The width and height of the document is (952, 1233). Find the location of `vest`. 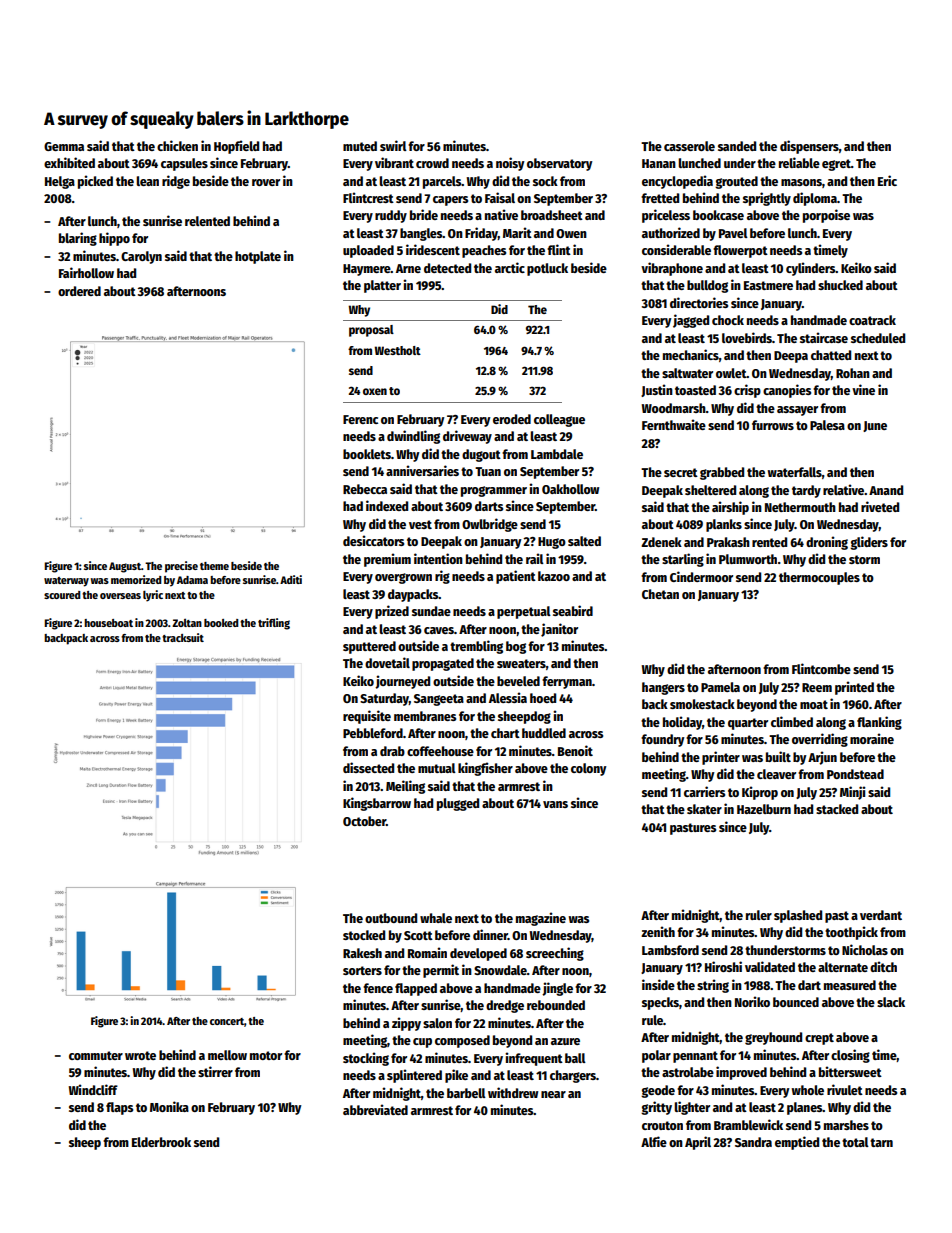

vest is located at coordinates (420, 524).
